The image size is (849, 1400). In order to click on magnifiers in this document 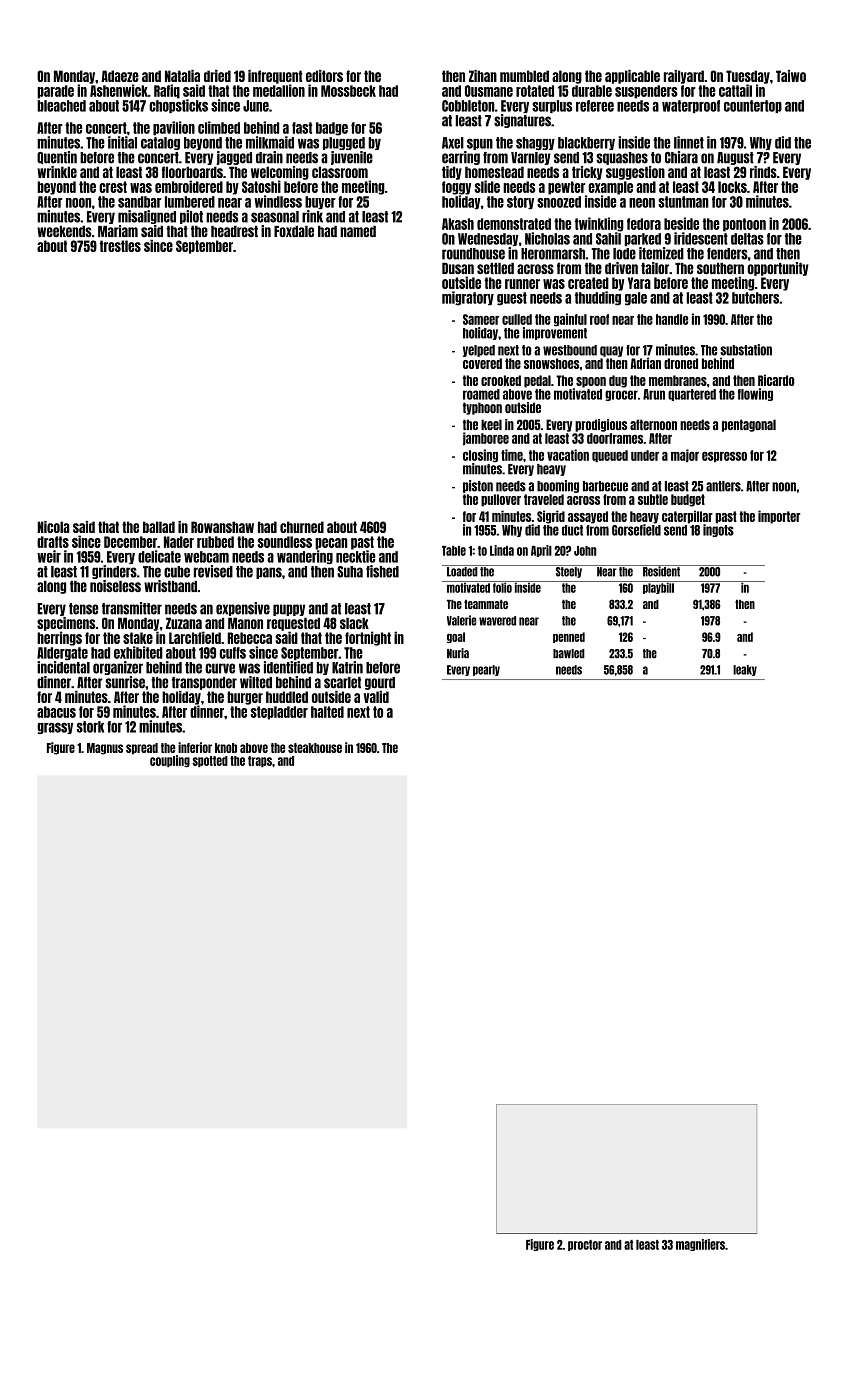, I will do `click(700, 1245)`.
